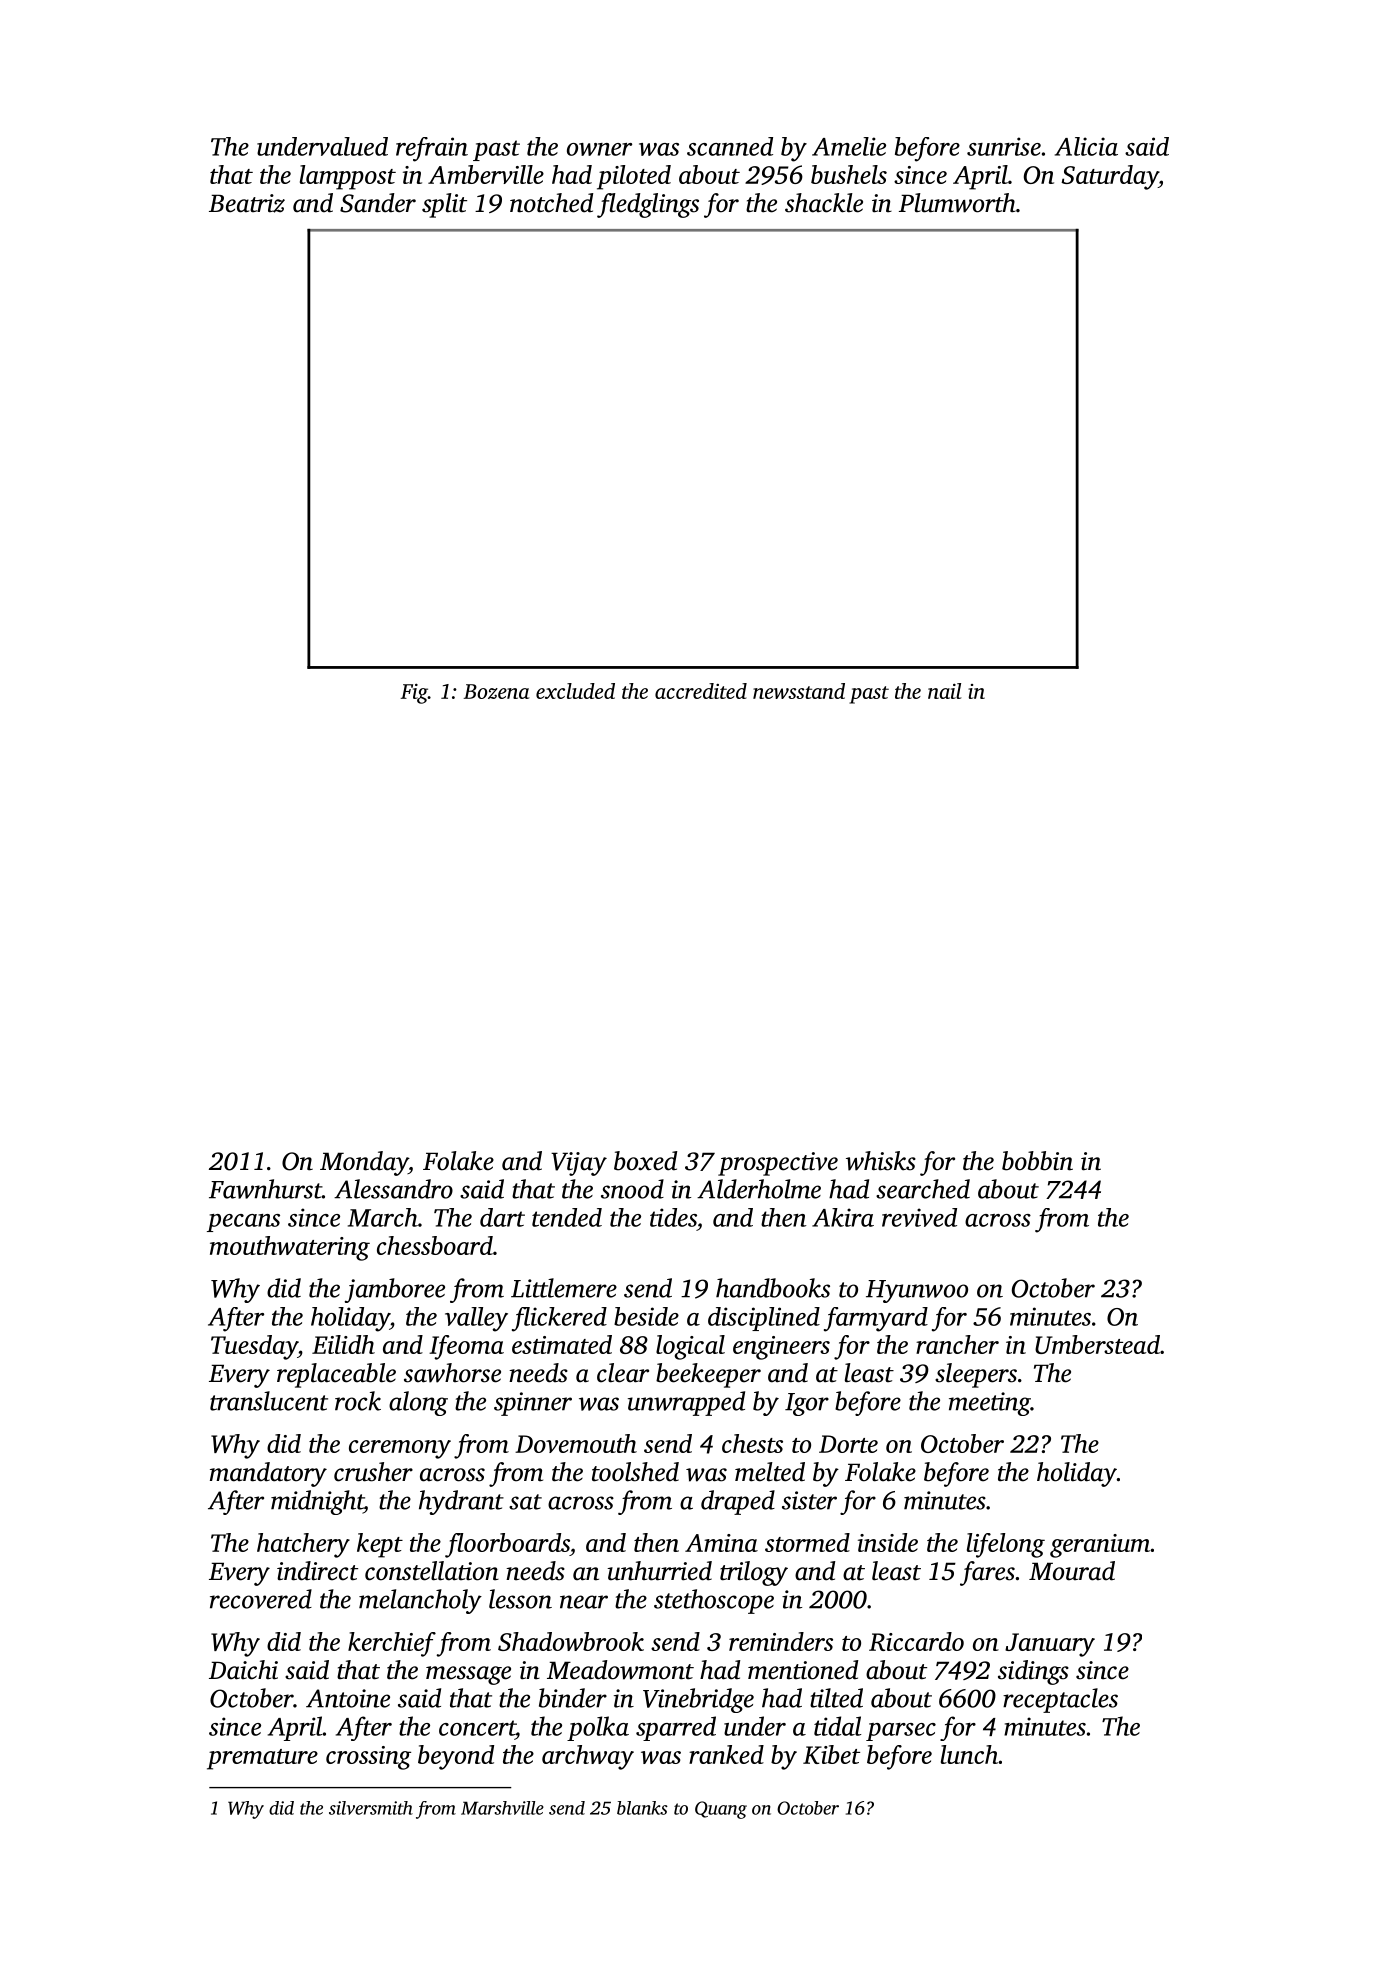  Describe the element at coordinates (444, 205) in the image. I see `split` at that location.
